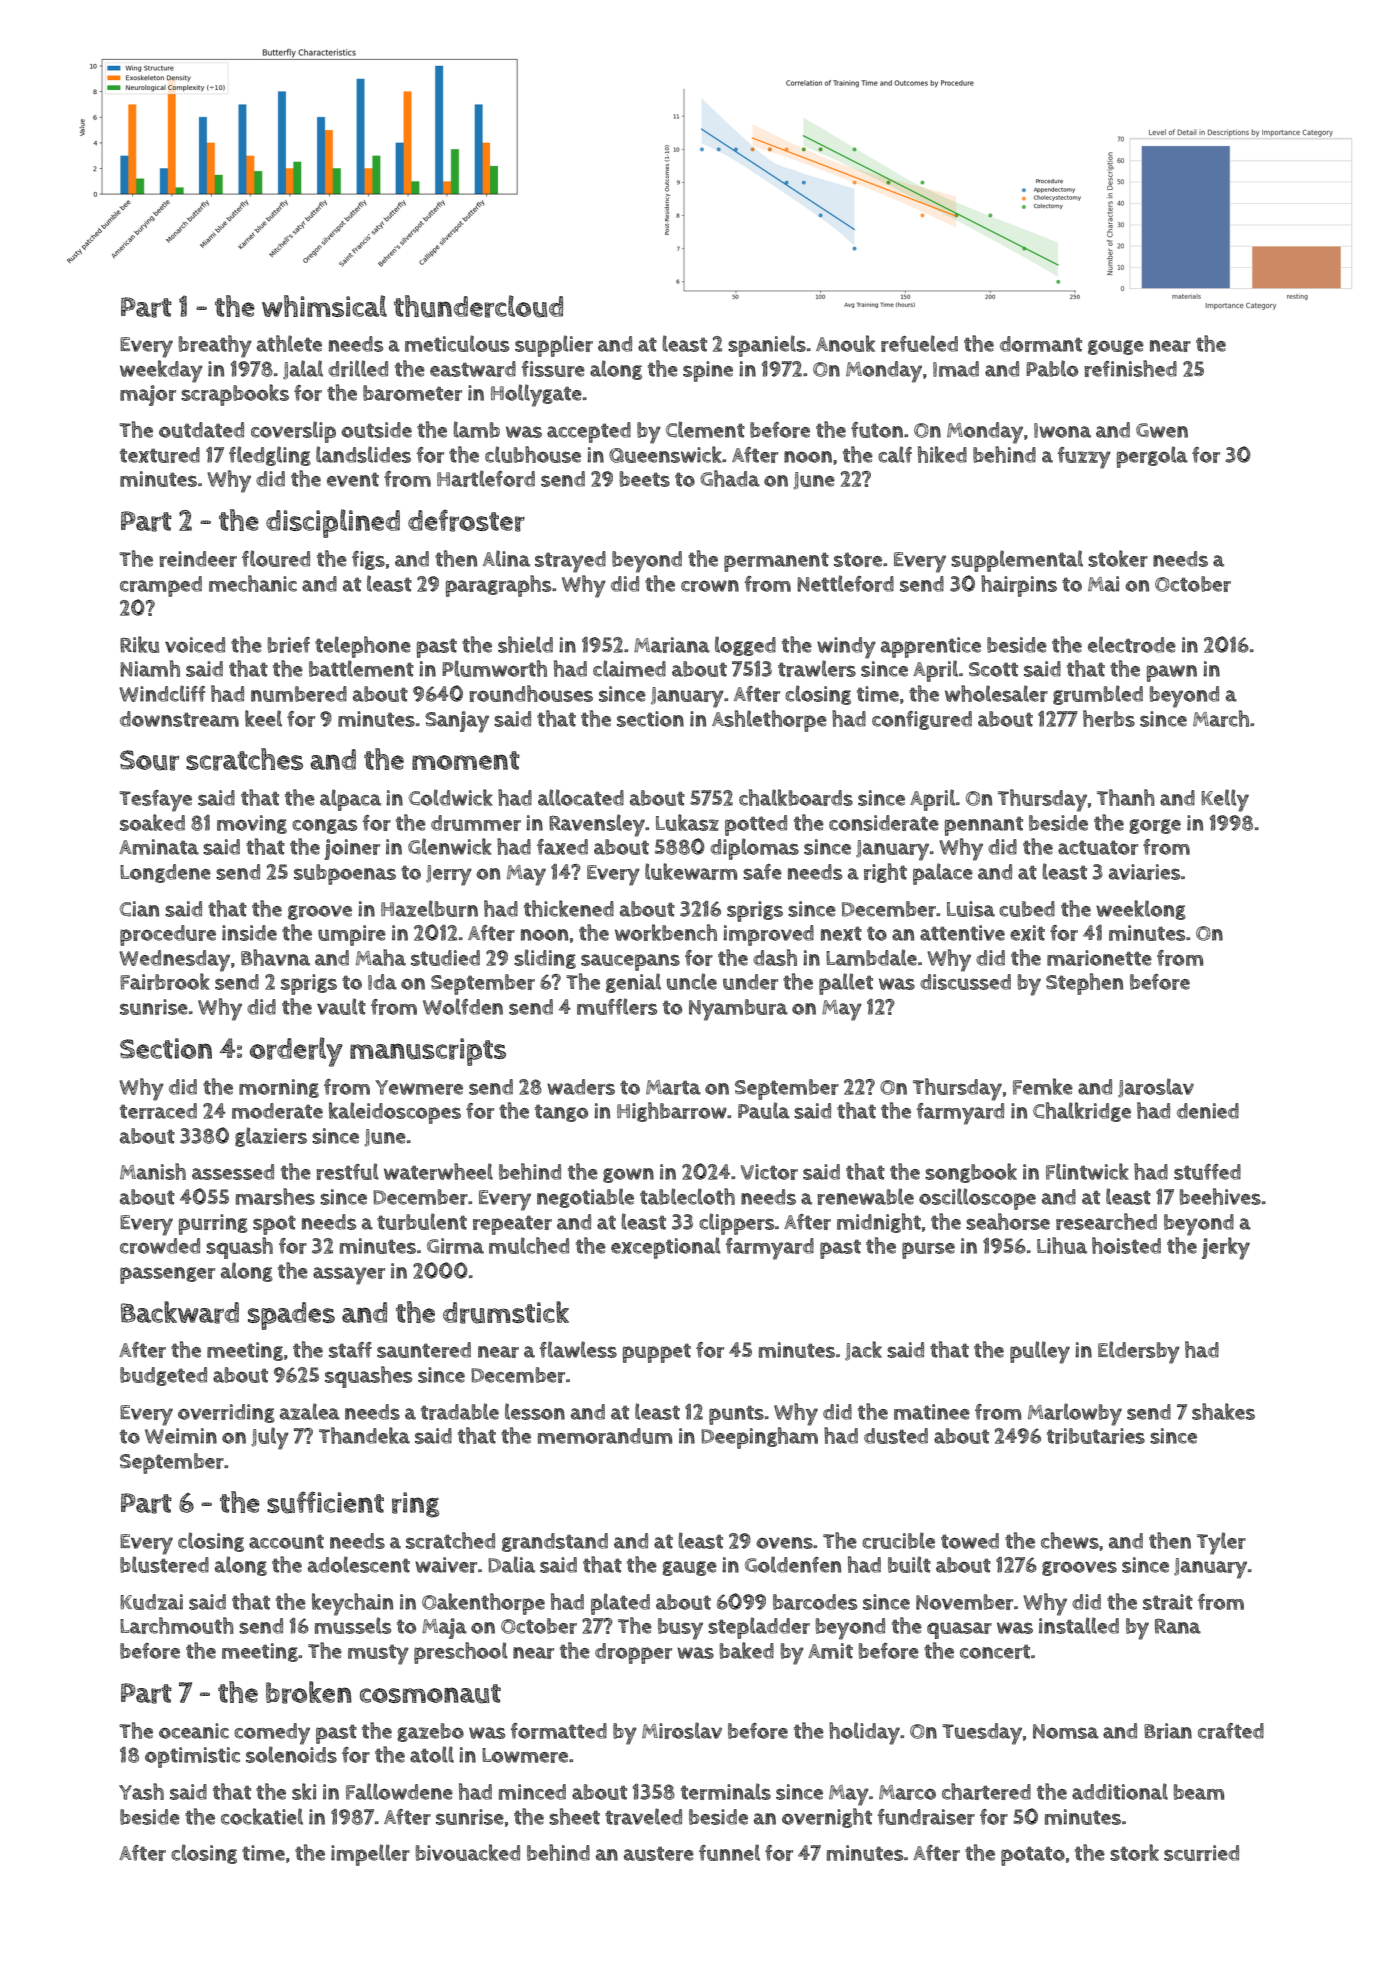  Describe the element at coordinates (995, 1651) in the screenshot. I see `concert` at that location.
